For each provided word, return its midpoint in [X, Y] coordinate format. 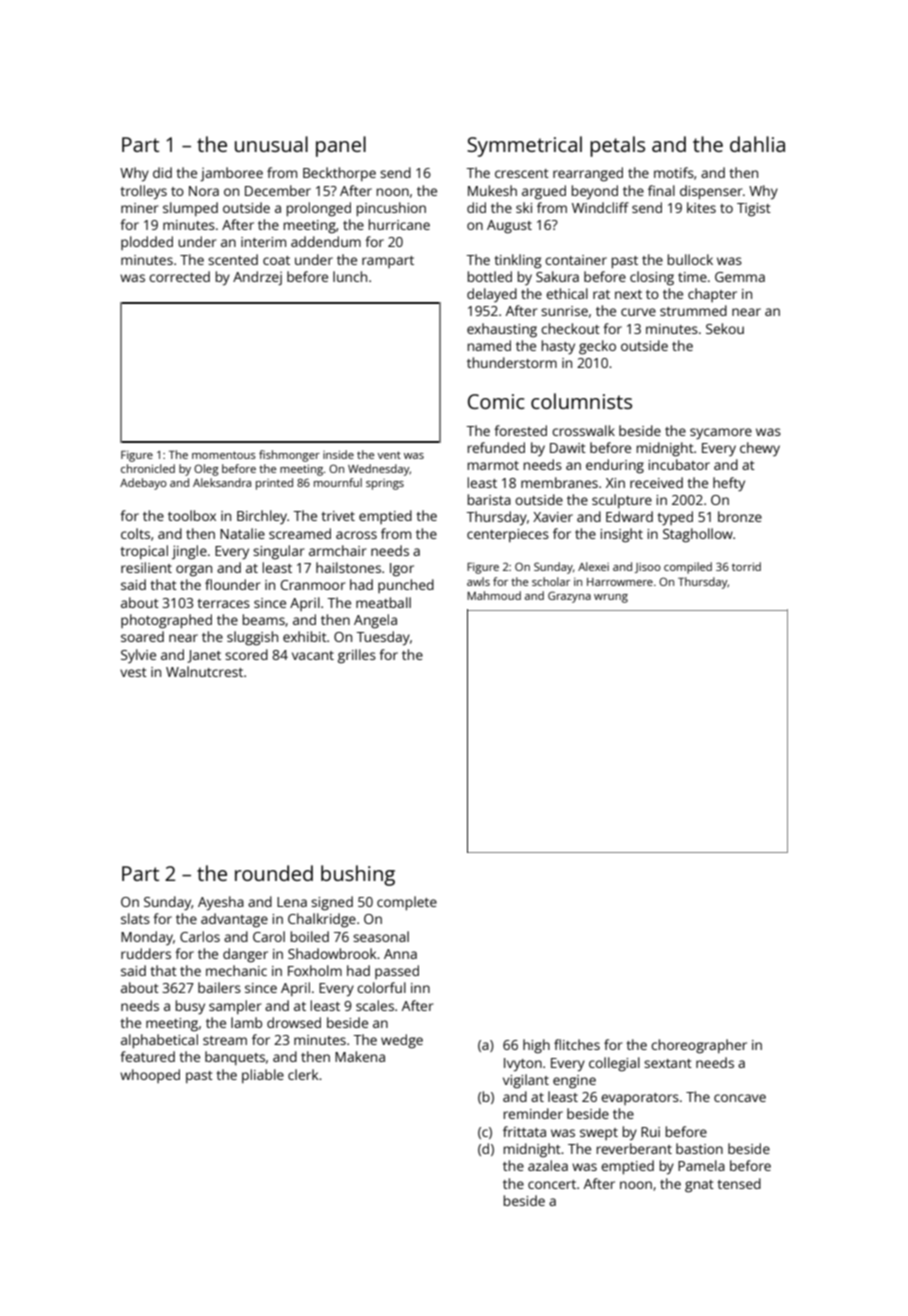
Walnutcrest [204, 671]
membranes [559, 482]
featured [147, 1056]
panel [341, 146]
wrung [611, 598]
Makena [360, 1056]
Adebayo [143, 484]
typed [675, 518]
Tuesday [383, 638]
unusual [271, 144]
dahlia [757, 144]
